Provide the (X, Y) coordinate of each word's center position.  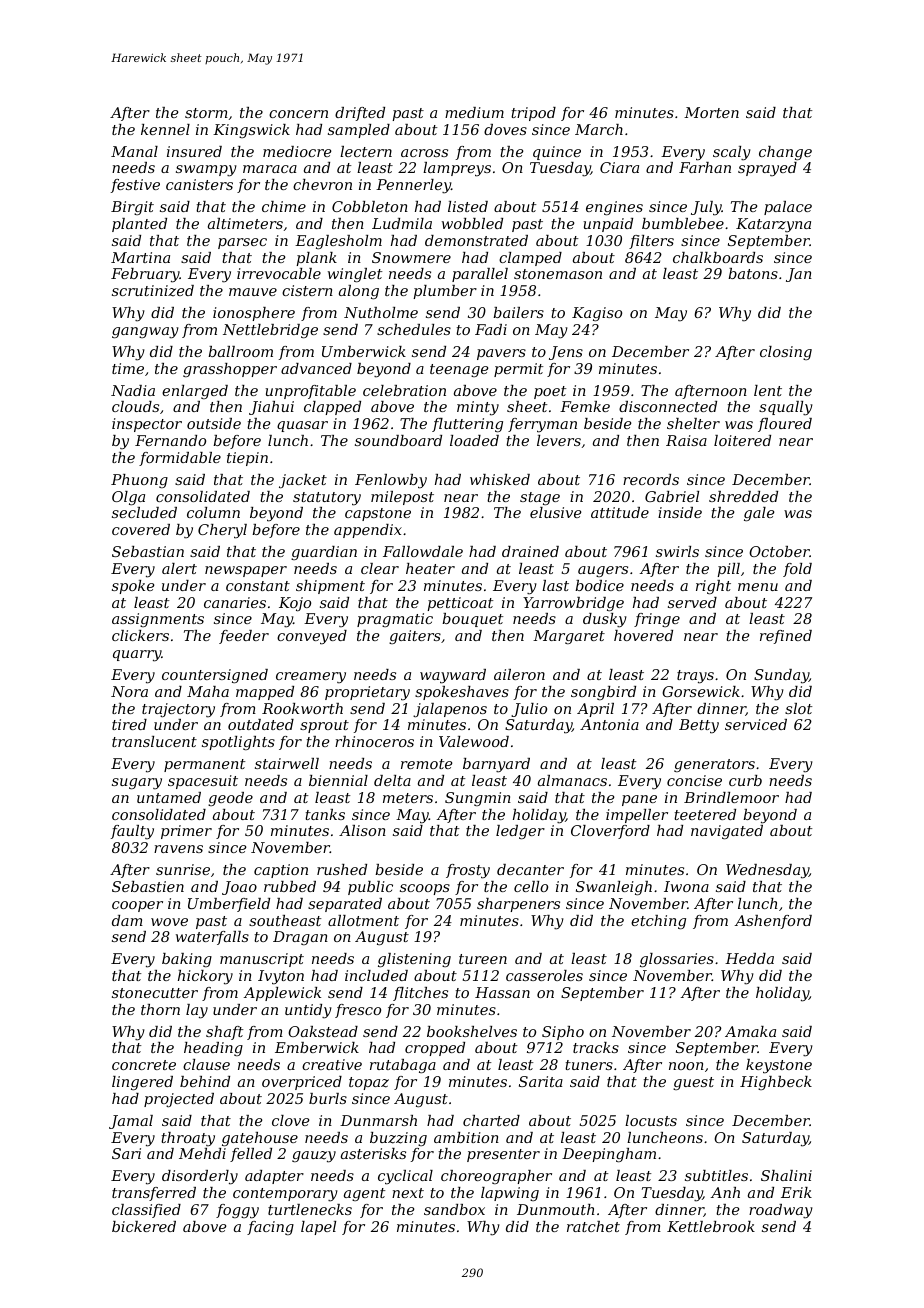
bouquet (472, 620)
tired (129, 724)
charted (491, 1120)
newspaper (246, 571)
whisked (500, 479)
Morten (711, 112)
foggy (237, 1211)
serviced (756, 724)
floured (785, 425)
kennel (165, 129)
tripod (533, 114)
